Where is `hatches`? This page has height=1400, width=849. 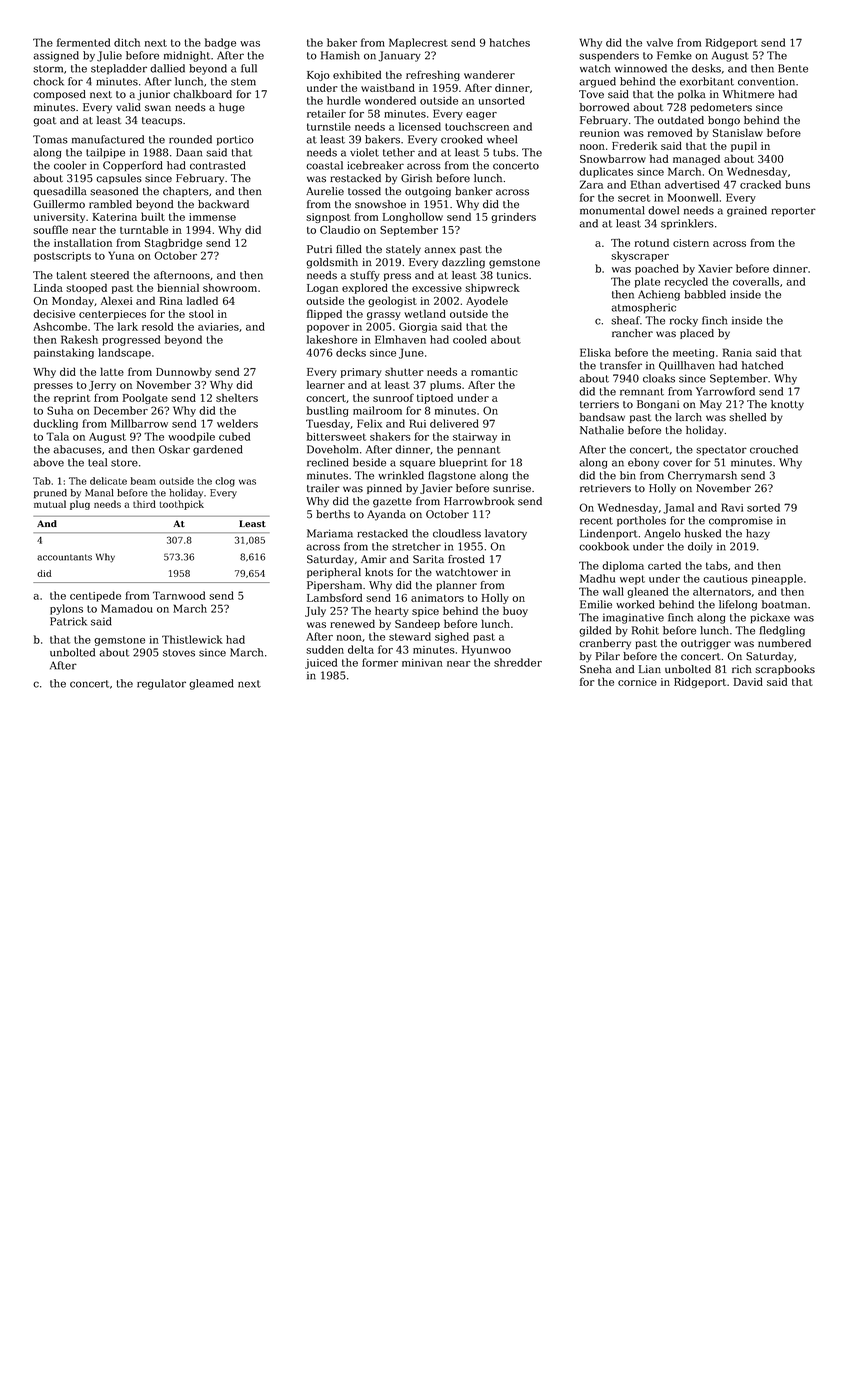 hatches is located at coordinates (509, 42).
